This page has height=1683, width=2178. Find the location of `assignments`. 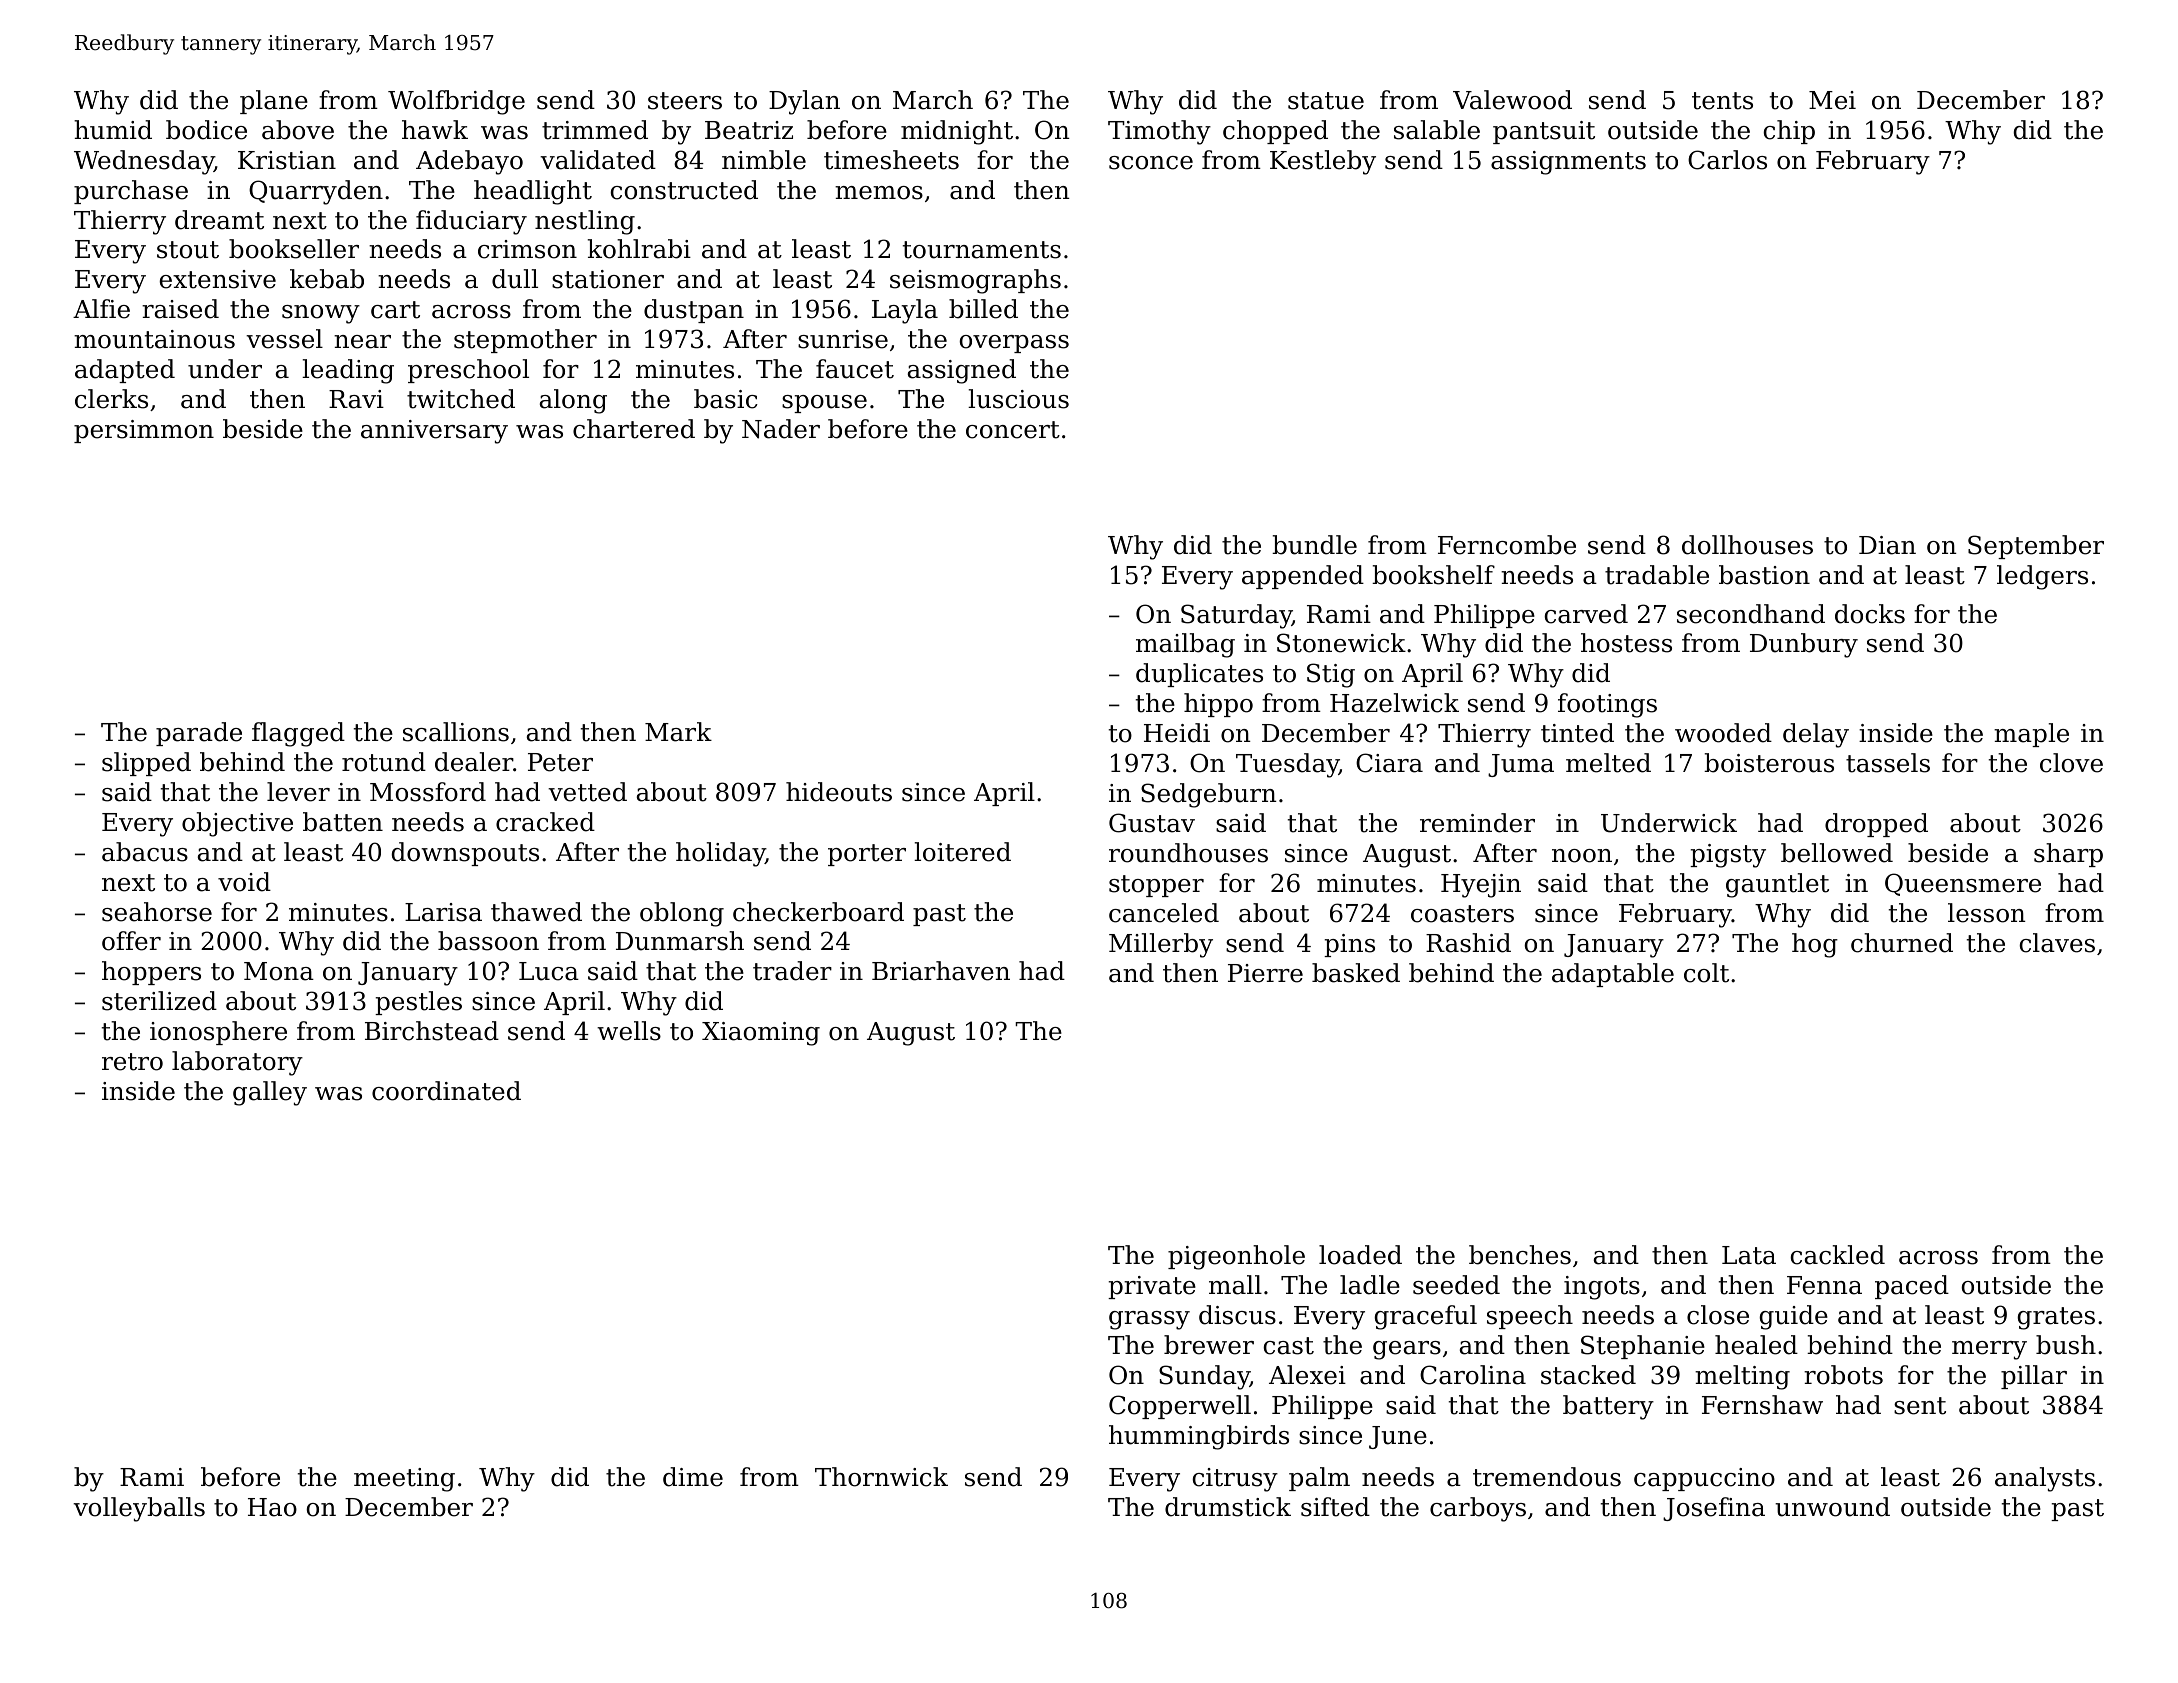

assignments is located at coordinates (1568, 163).
